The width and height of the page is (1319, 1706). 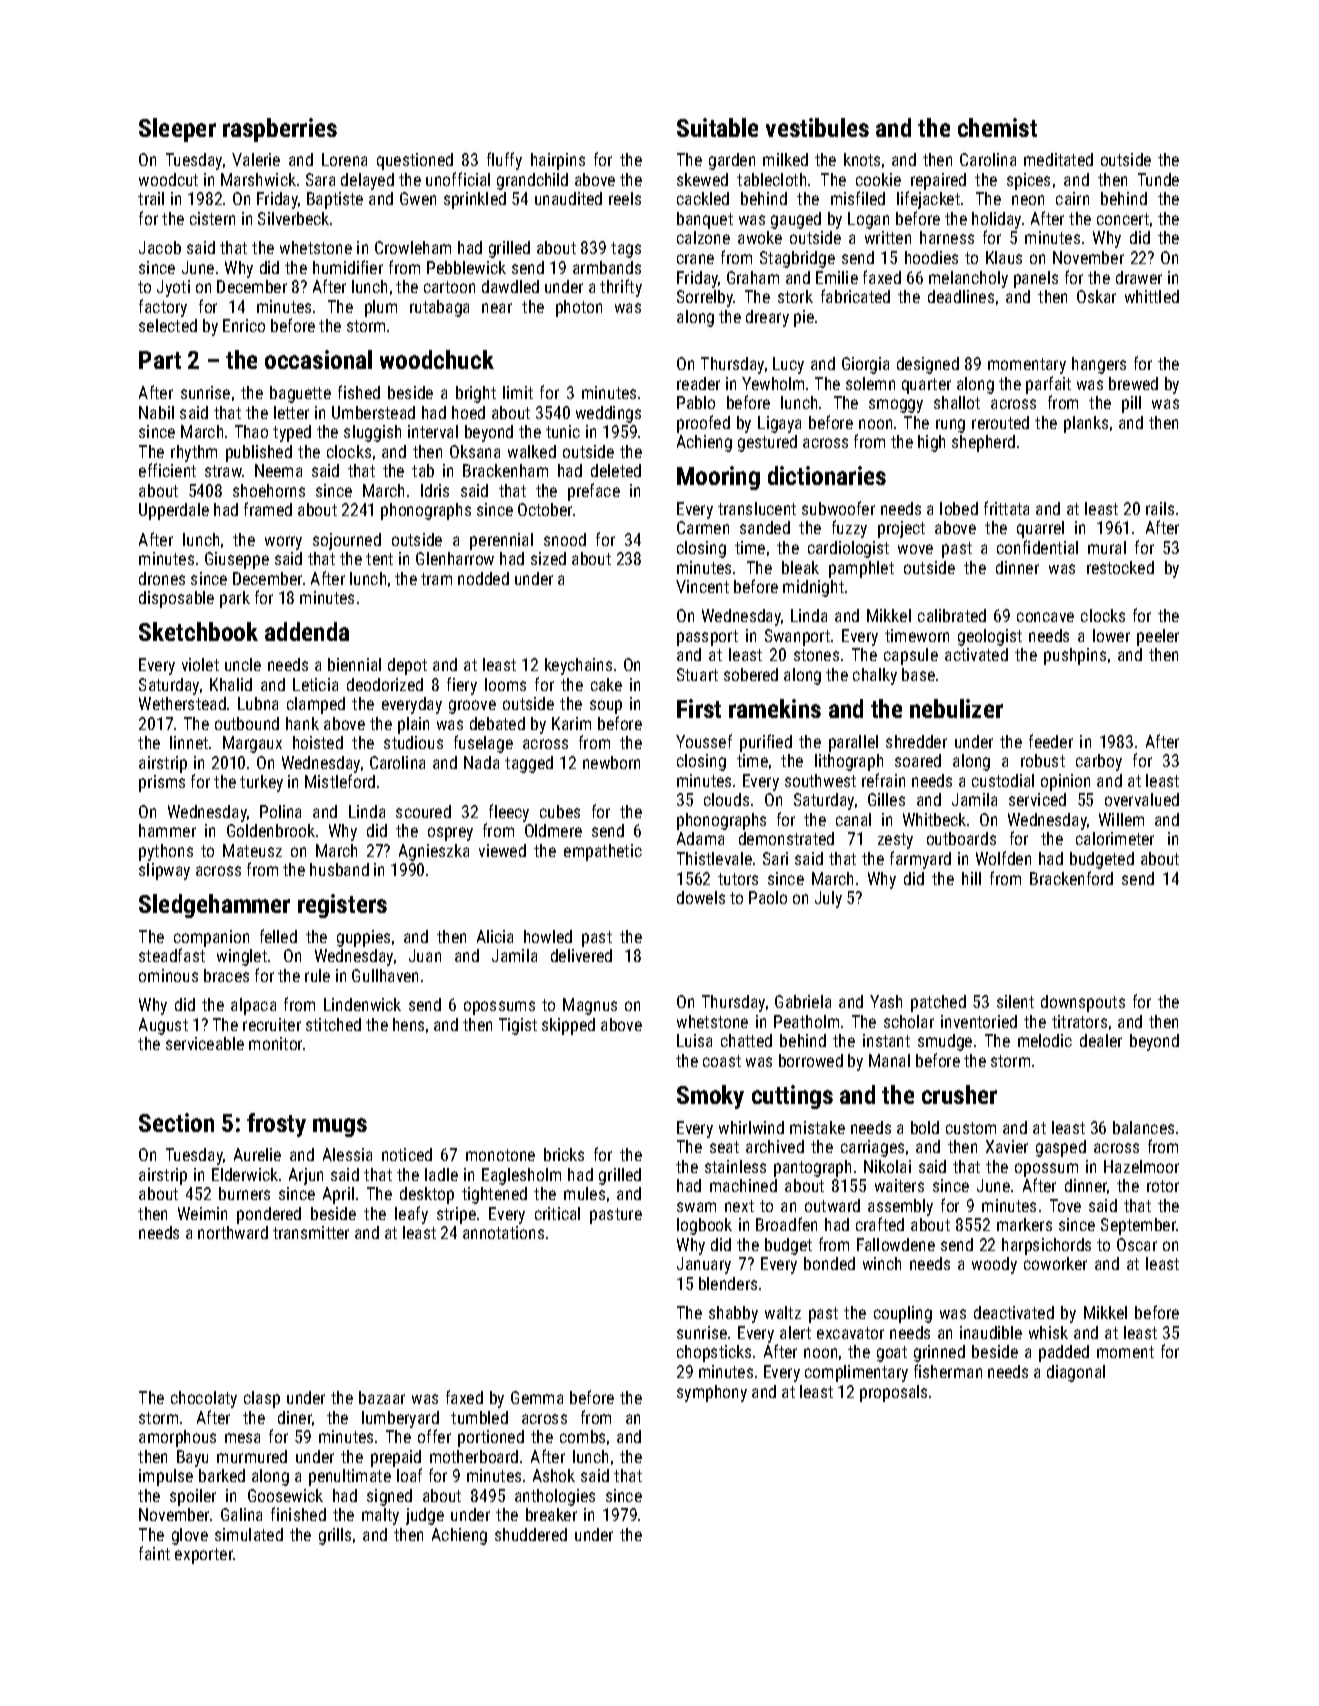 What do you see at coordinates (554, 1475) in the page?
I see `Ashok` at bounding box center [554, 1475].
